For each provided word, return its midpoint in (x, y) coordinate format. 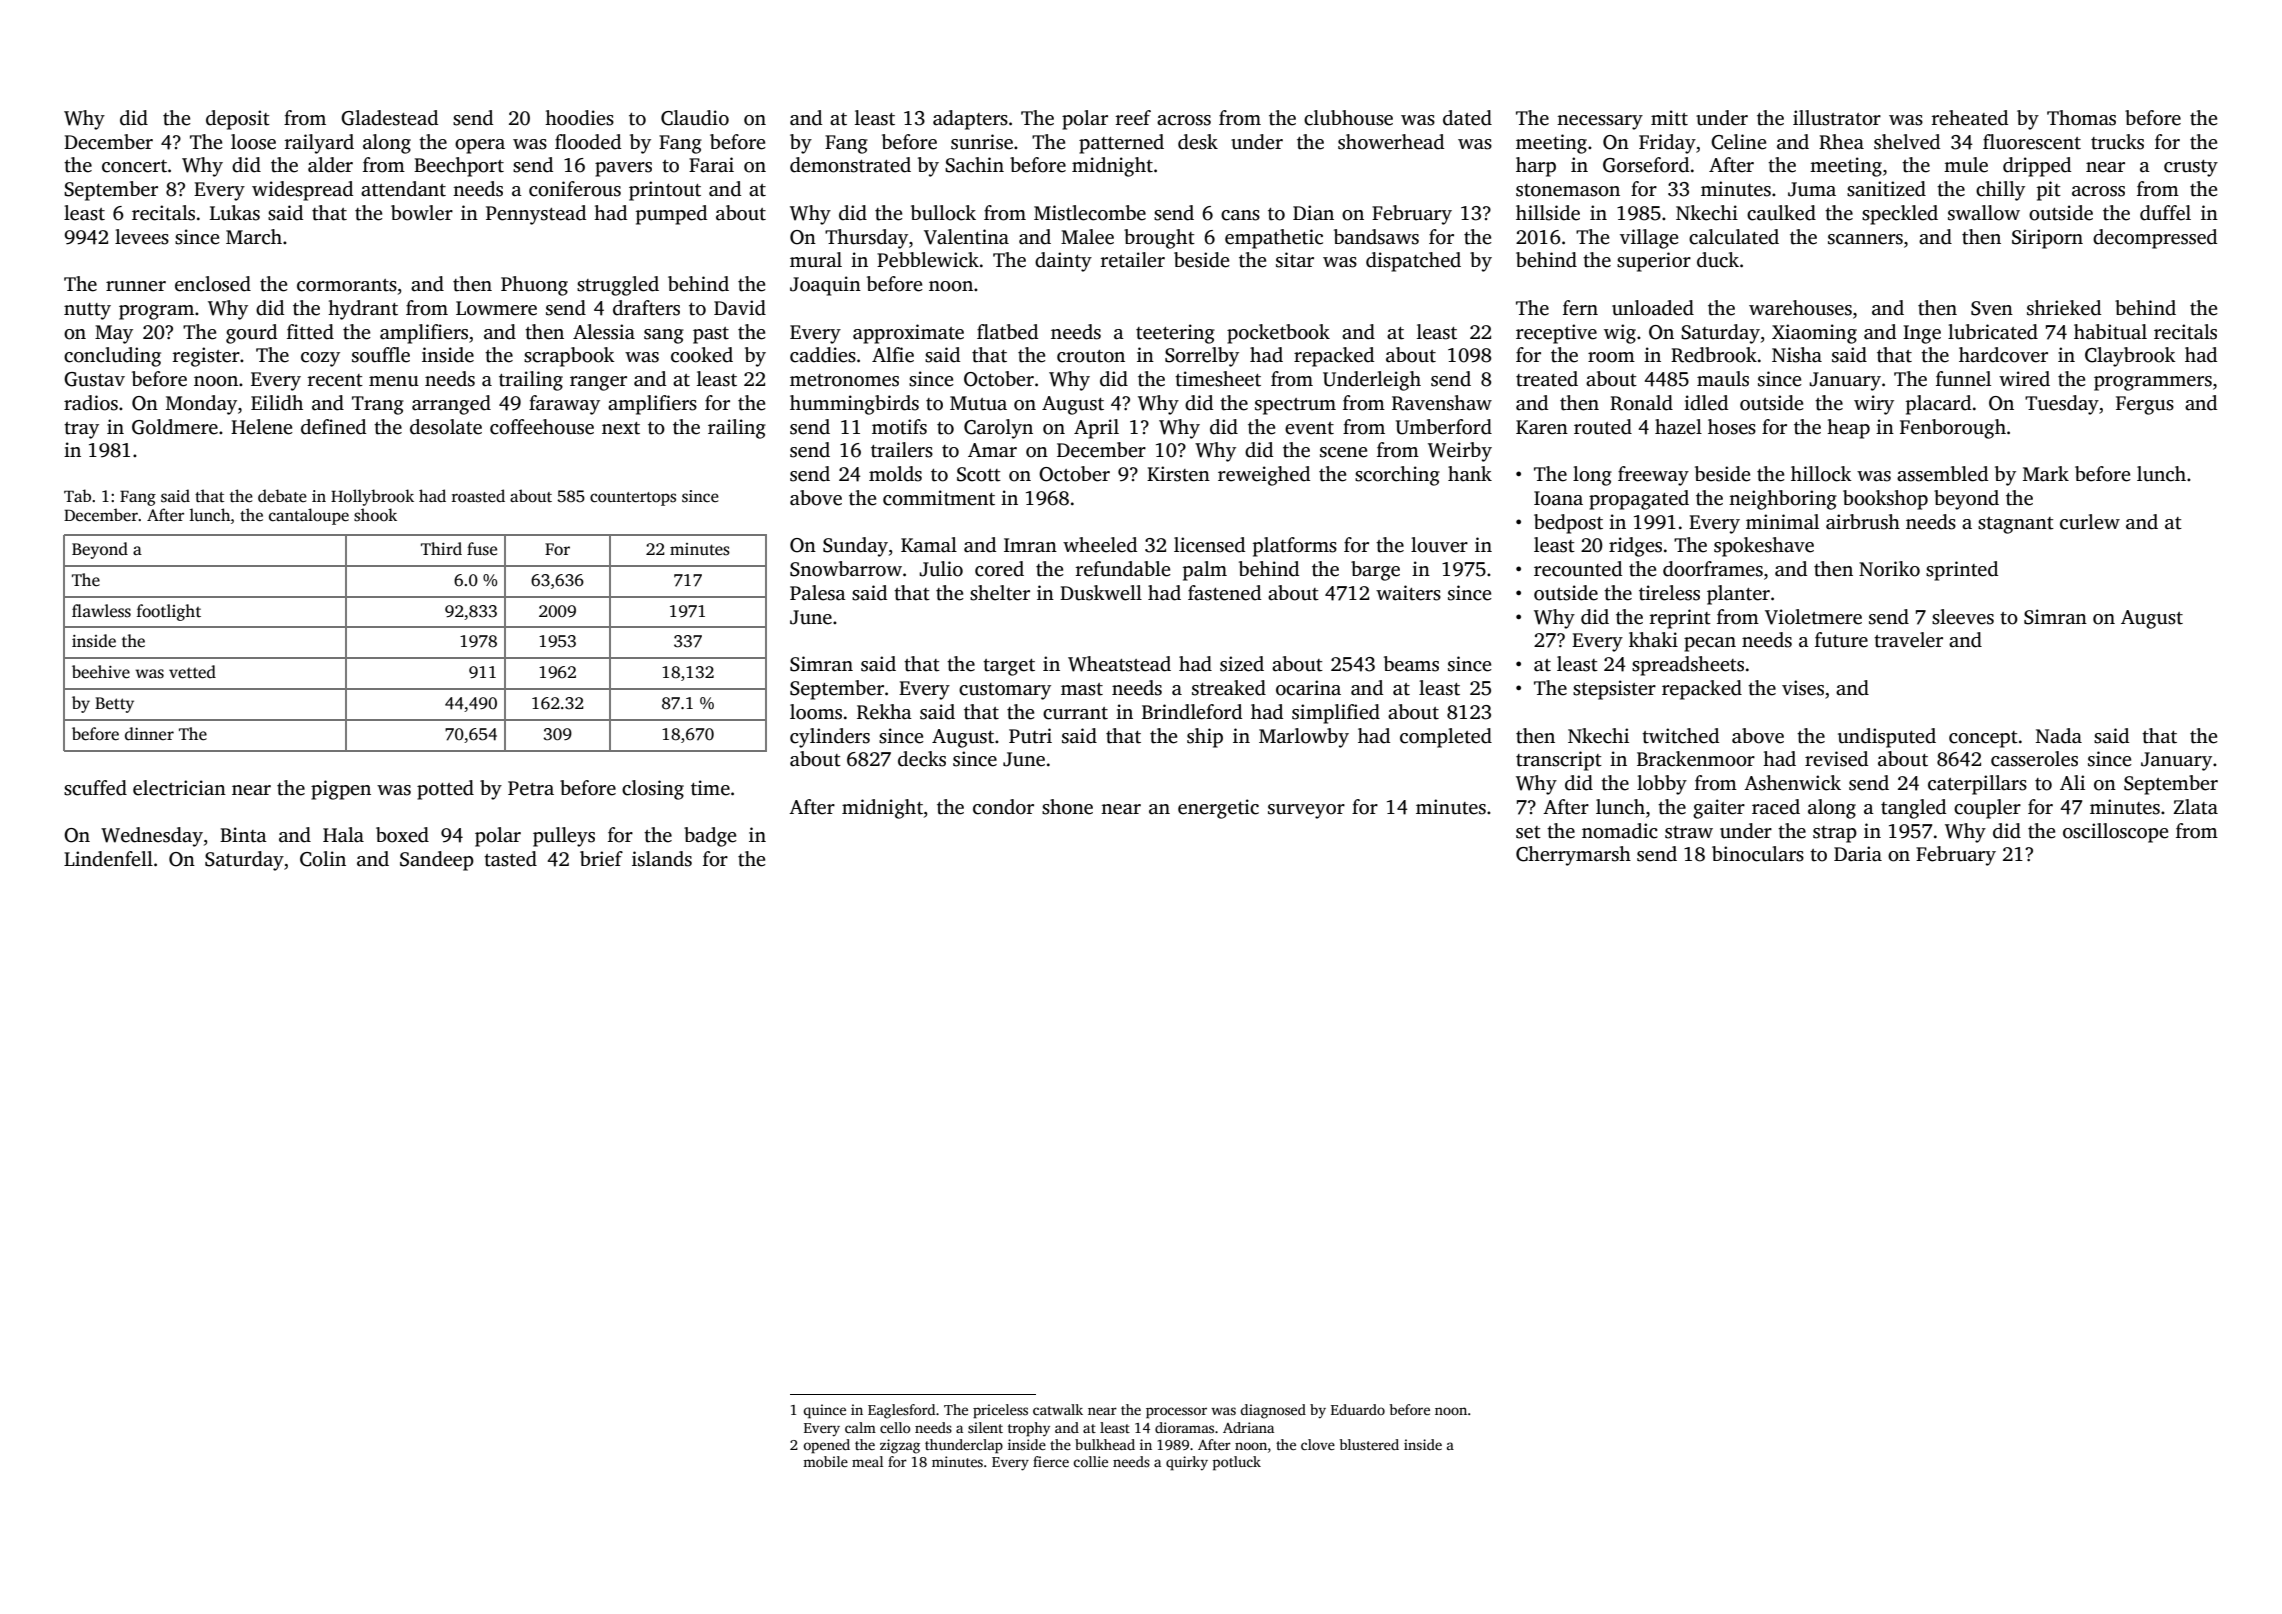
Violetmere (1813, 617)
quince (825, 1411)
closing (653, 790)
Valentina (966, 237)
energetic (1218, 809)
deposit (238, 120)
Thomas (2081, 118)
